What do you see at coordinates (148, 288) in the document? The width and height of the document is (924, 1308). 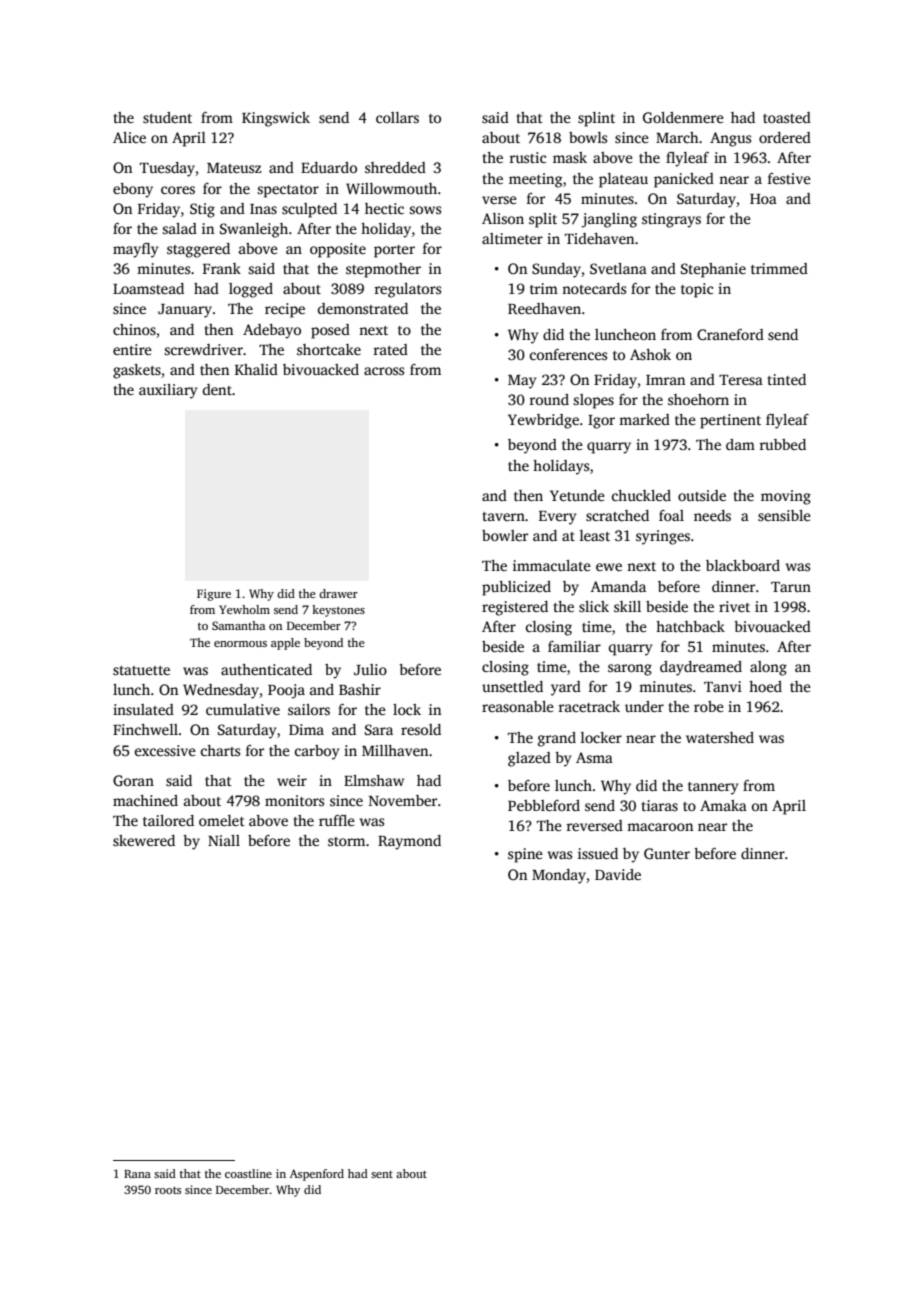 I see `Loamstead` at bounding box center [148, 288].
